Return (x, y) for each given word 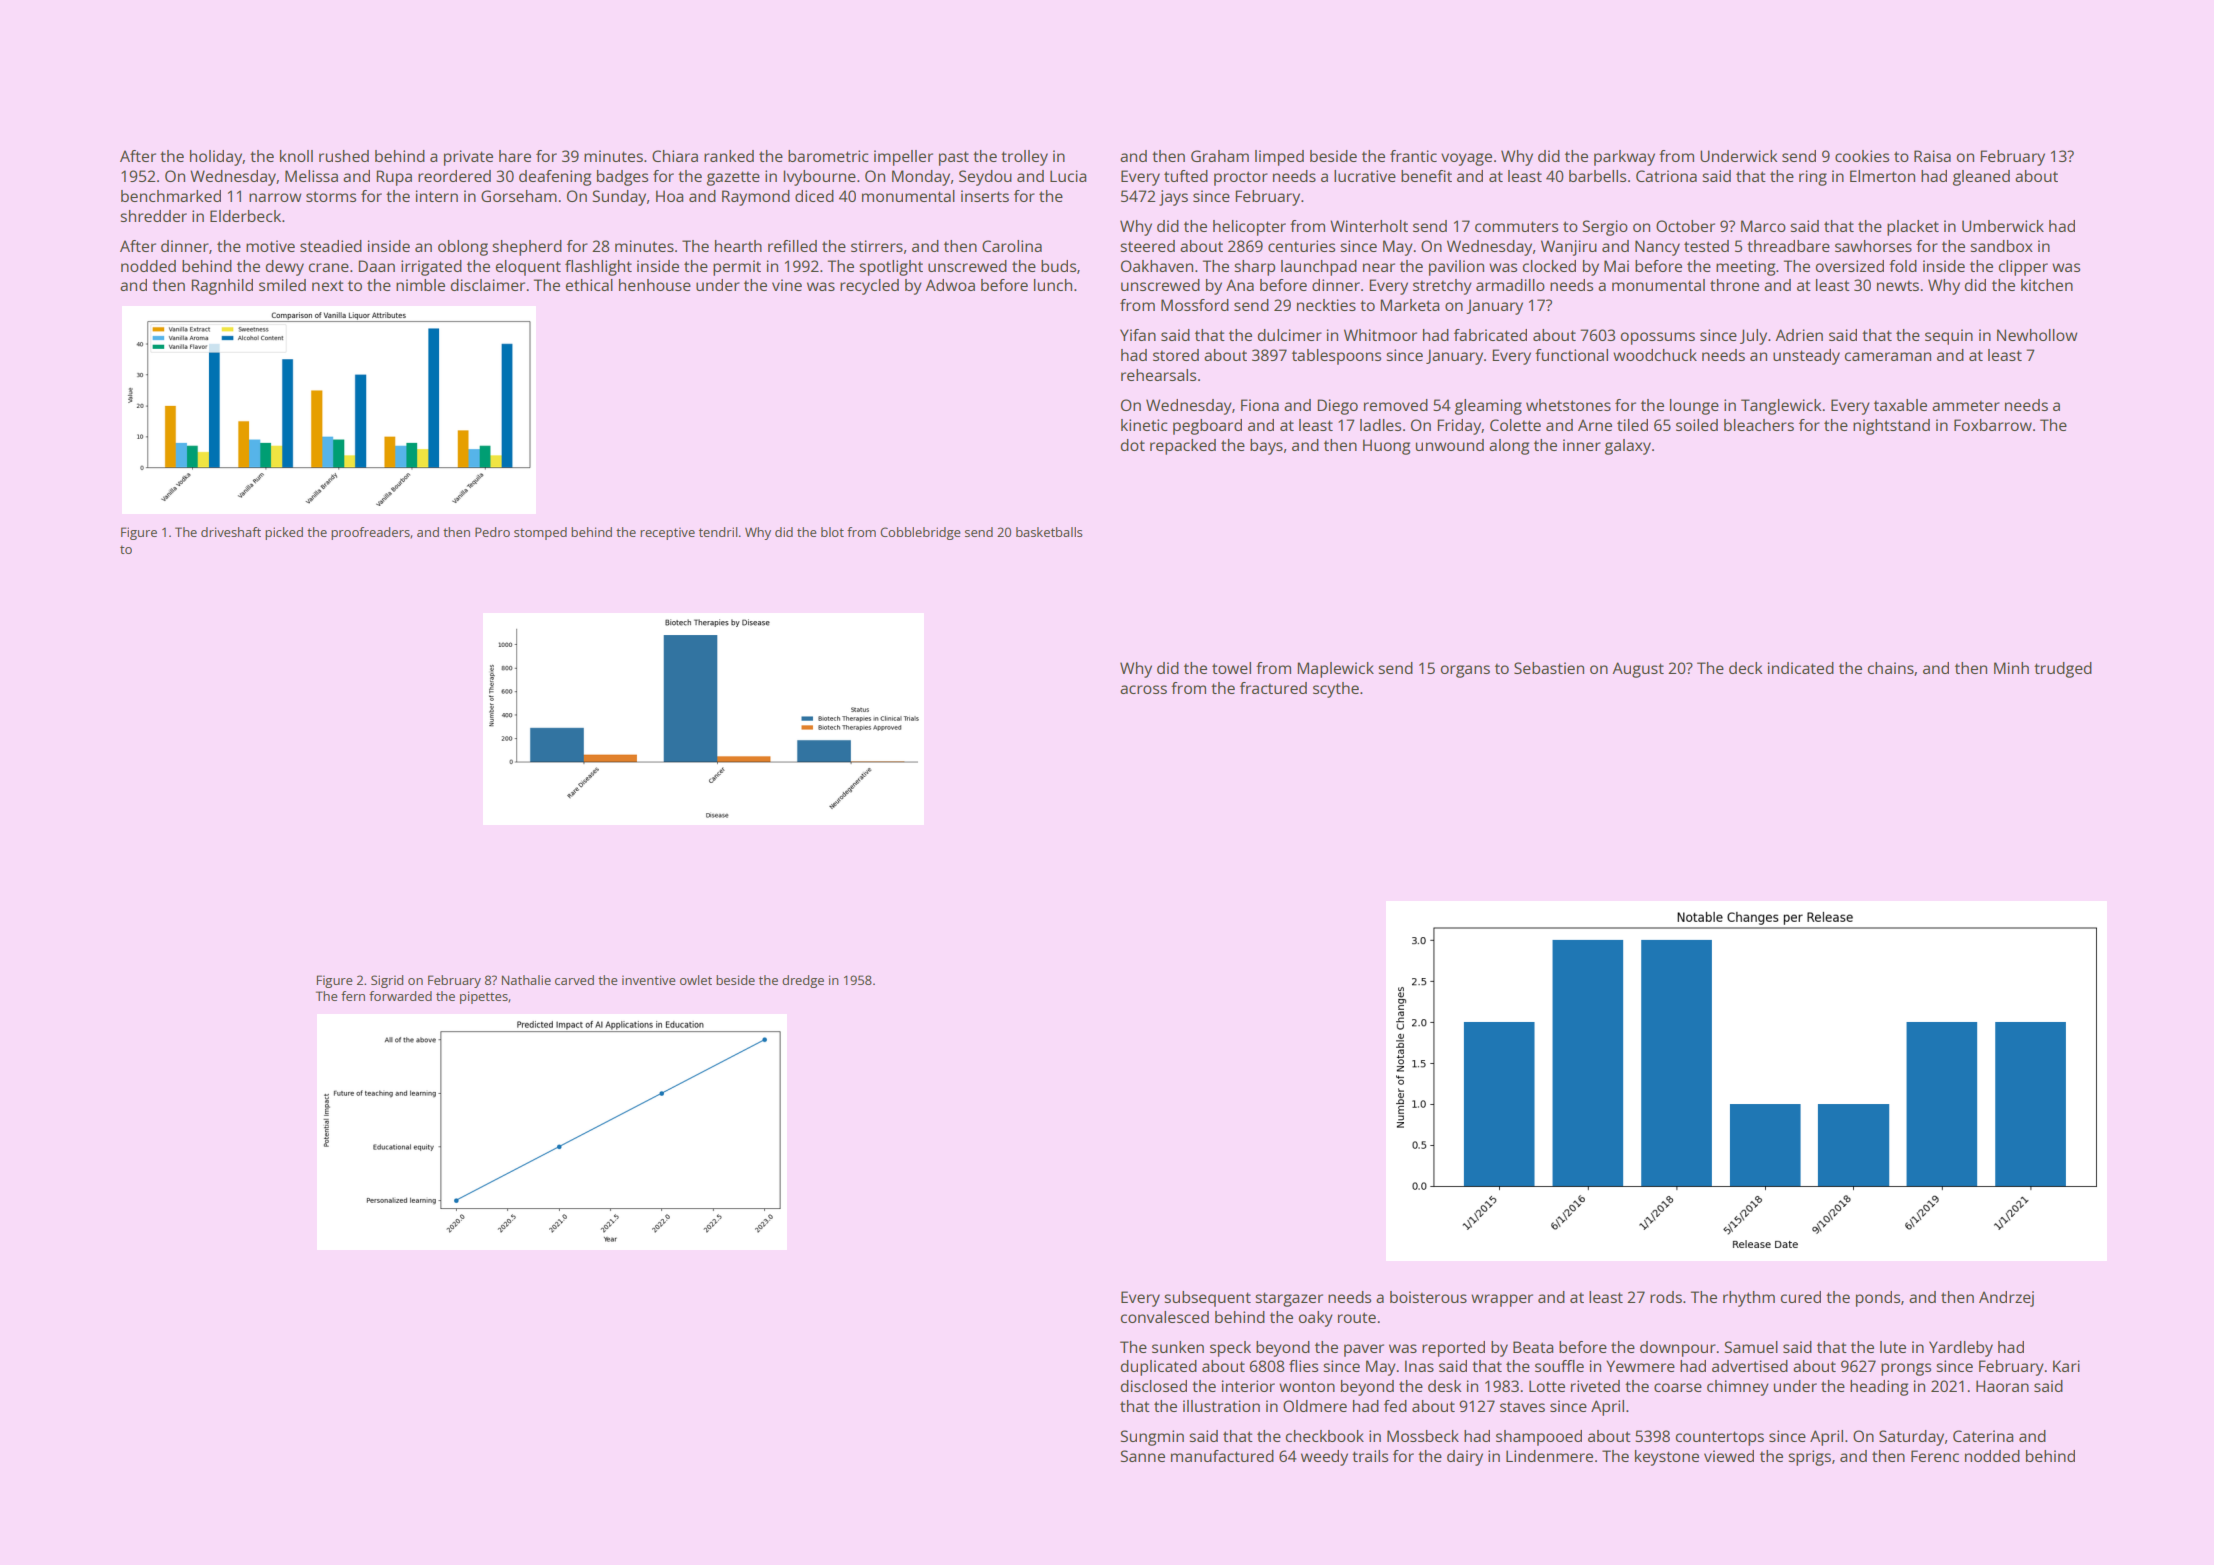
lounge (1694, 407)
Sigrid (387, 981)
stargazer (1289, 1299)
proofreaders (370, 533)
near (1379, 267)
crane (329, 267)
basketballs (1049, 532)
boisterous (1428, 1297)
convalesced (1165, 1317)
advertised (1750, 1366)
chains (1891, 668)
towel (1231, 668)
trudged (2063, 670)
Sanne (1143, 1456)
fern (353, 996)
